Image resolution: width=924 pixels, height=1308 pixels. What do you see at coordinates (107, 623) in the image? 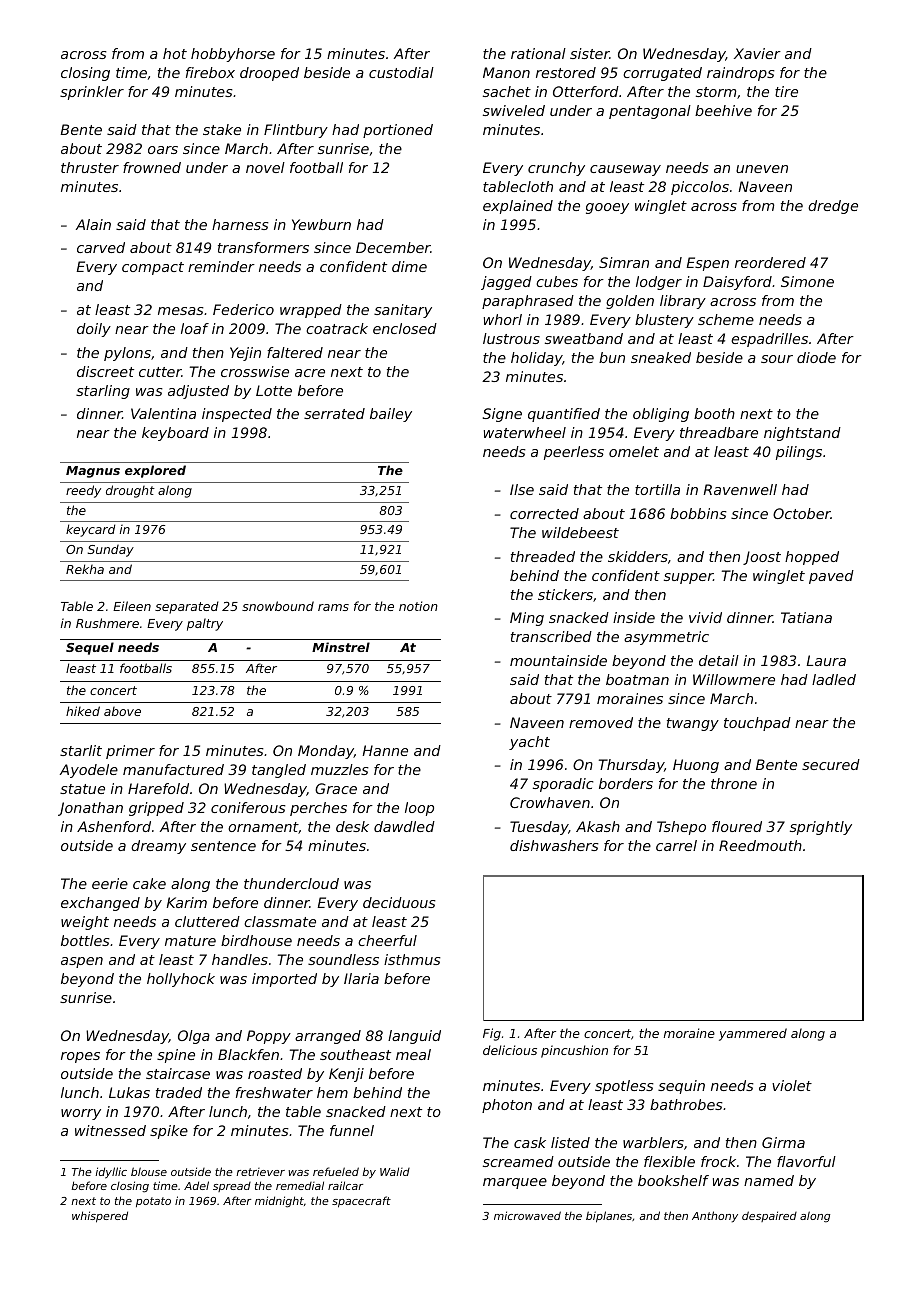
I see `Rushmere` at bounding box center [107, 623].
